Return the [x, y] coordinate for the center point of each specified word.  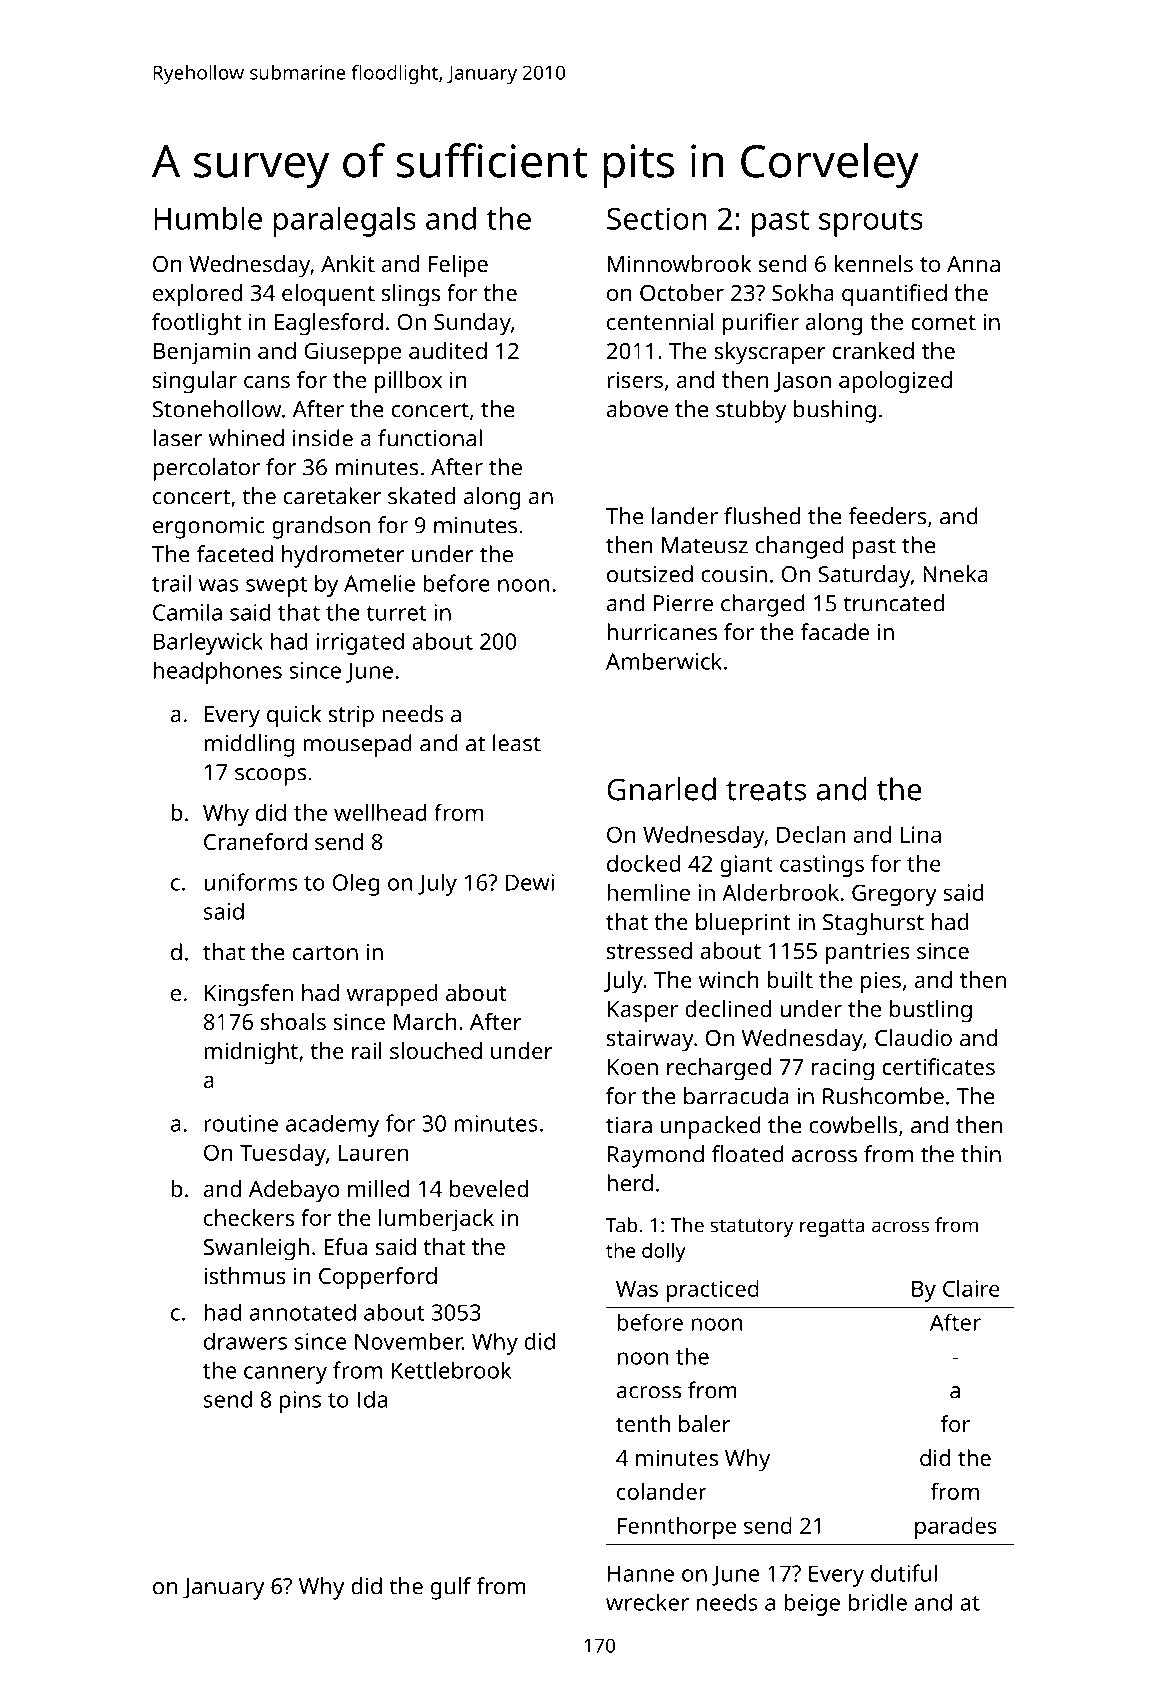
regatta [832, 1228]
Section [657, 218]
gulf [451, 1588]
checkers [249, 1217]
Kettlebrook [452, 1370]
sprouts [871, 223]
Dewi [530, 882]
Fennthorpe [677, 1528]
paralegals [345, 221]
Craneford [255, 841]
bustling [931, 1011]
